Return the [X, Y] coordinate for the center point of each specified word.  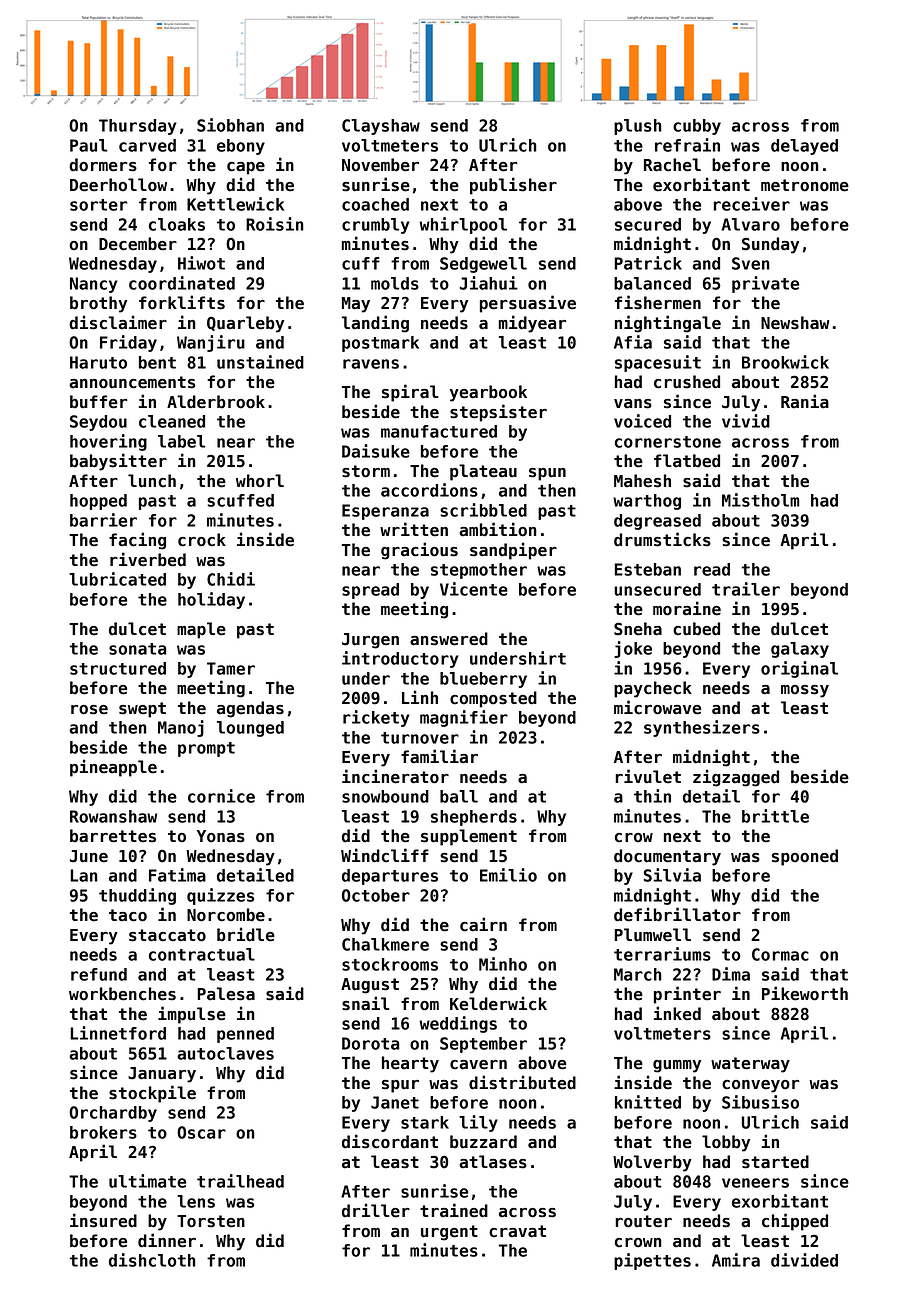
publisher [513, 186]
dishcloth [152, 1260]
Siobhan [230, 125]
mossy [805, 691]
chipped [795, 1222]
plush [638, 127]
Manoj [181, 728]
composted [493, 699]
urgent [449, 1233]
